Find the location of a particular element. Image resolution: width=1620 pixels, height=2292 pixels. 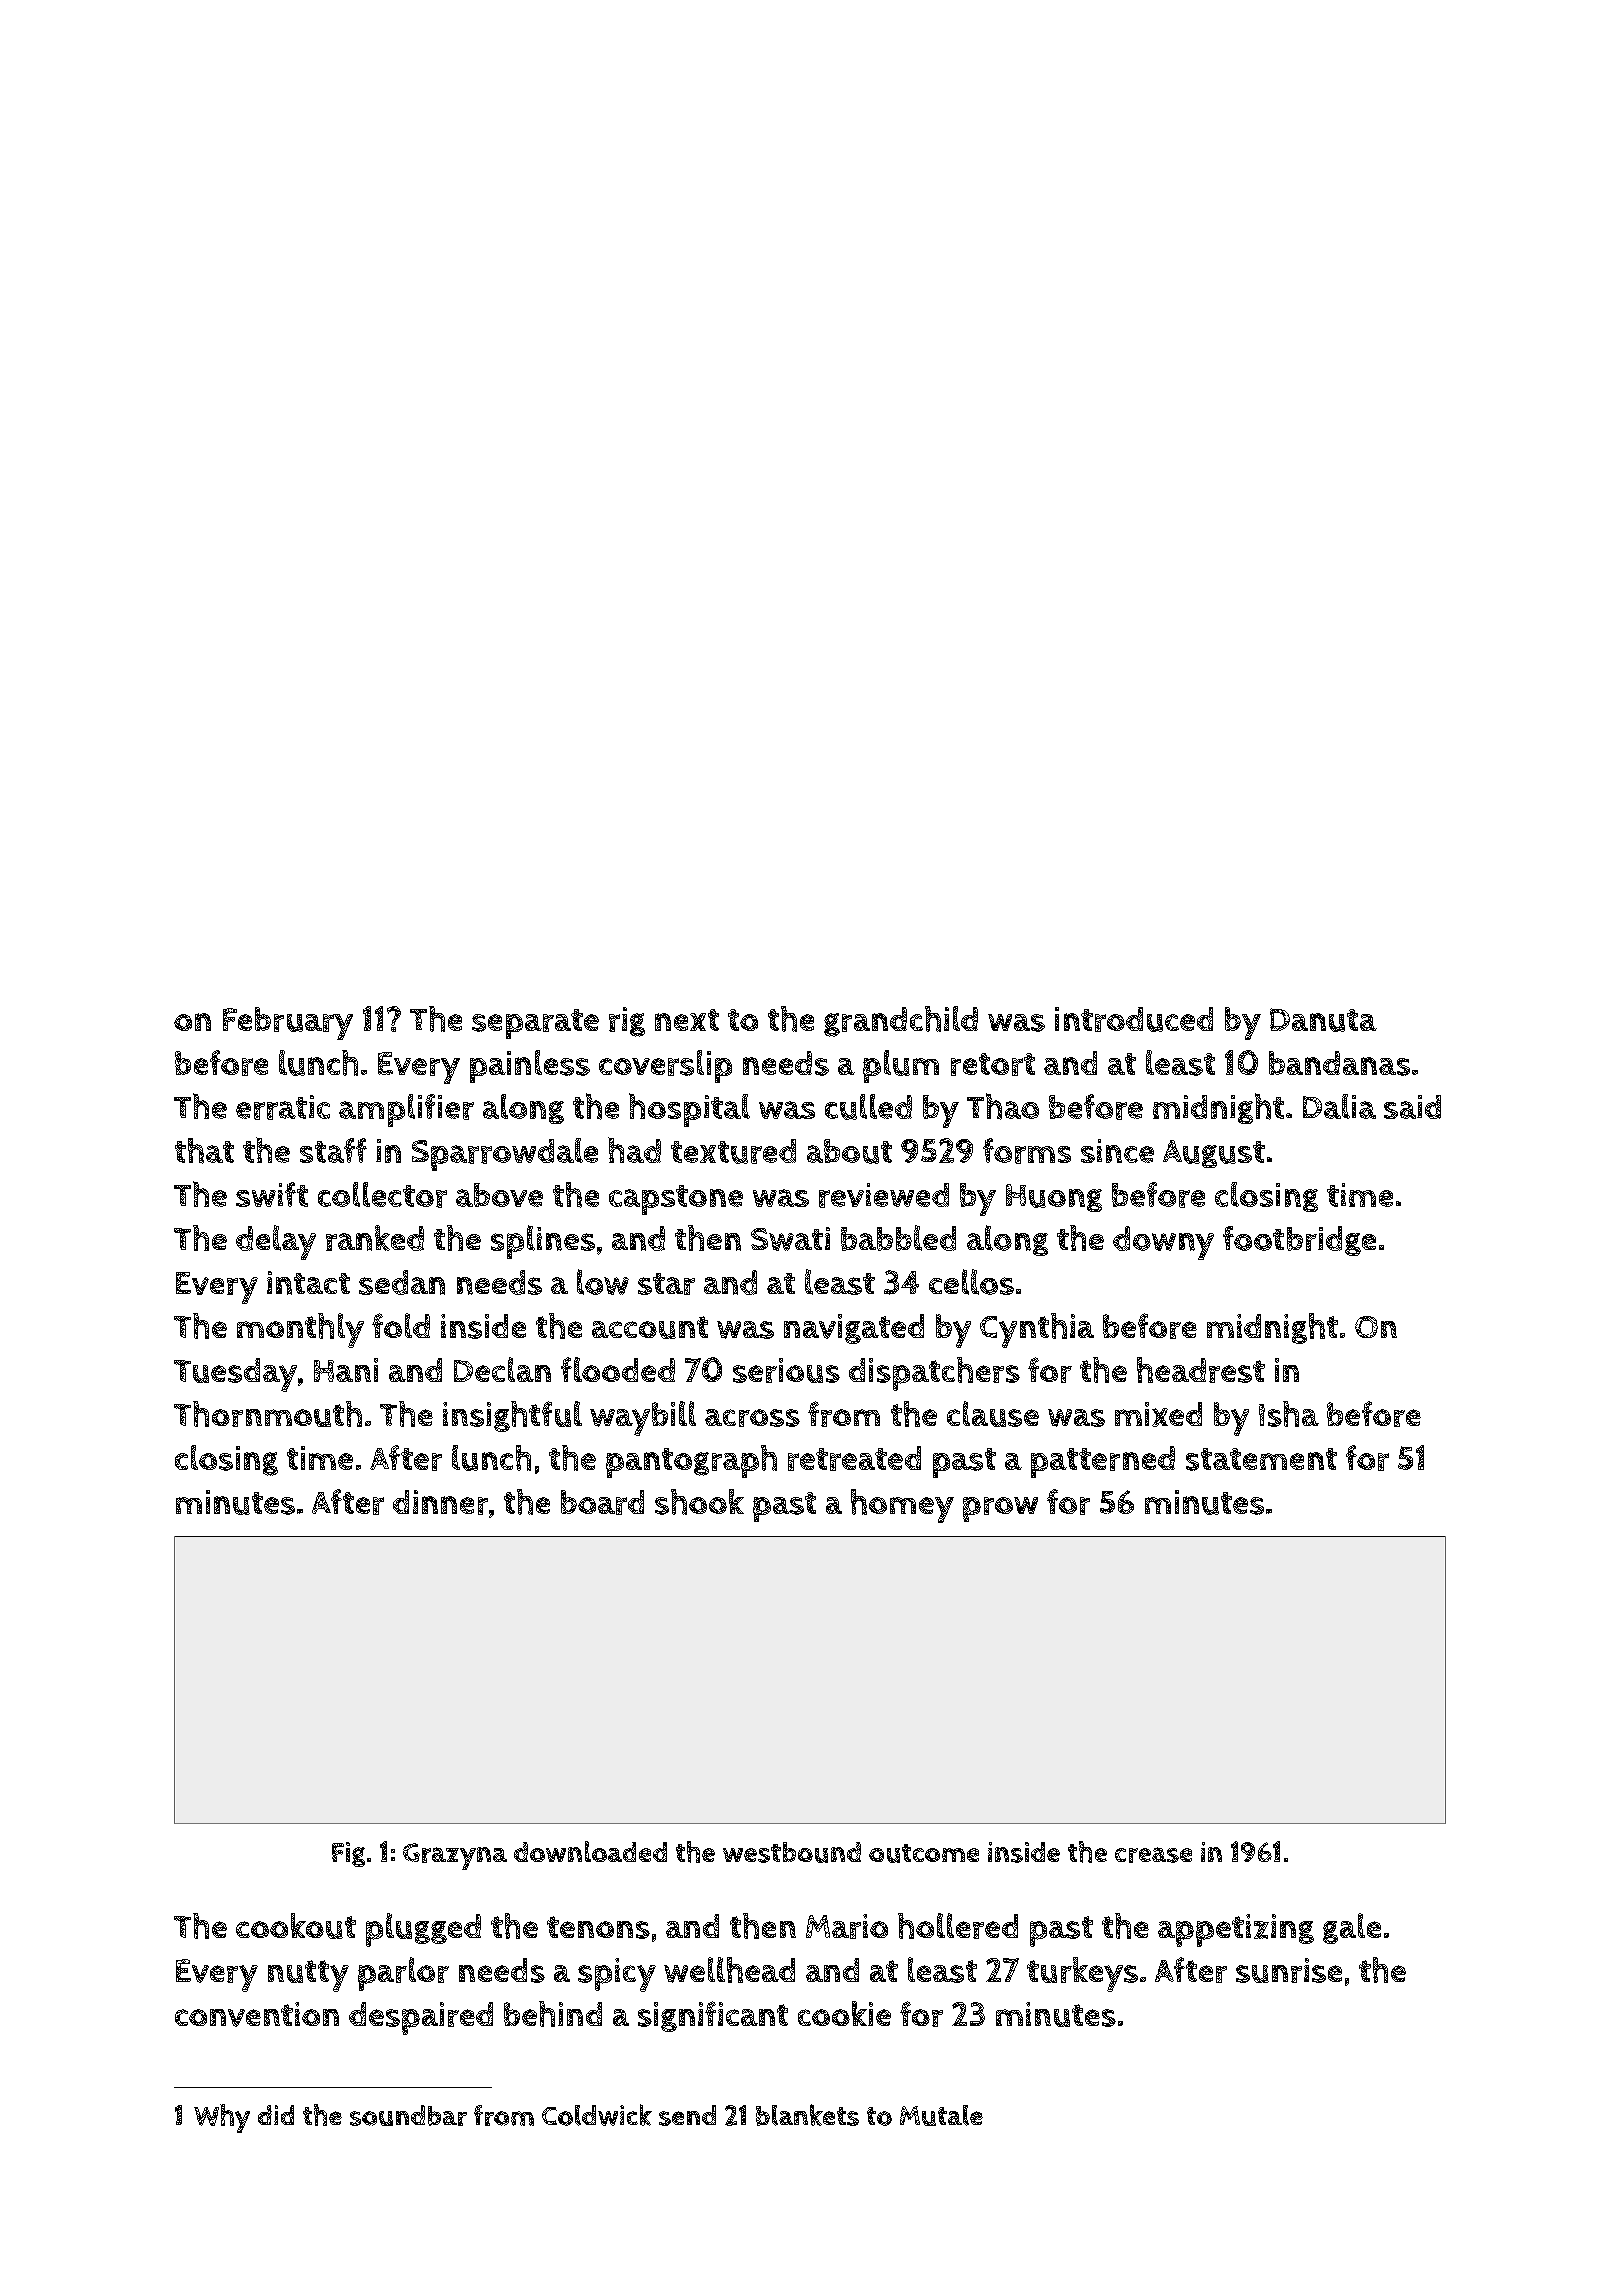

introduced is located at coordinates (1134, 1019).
